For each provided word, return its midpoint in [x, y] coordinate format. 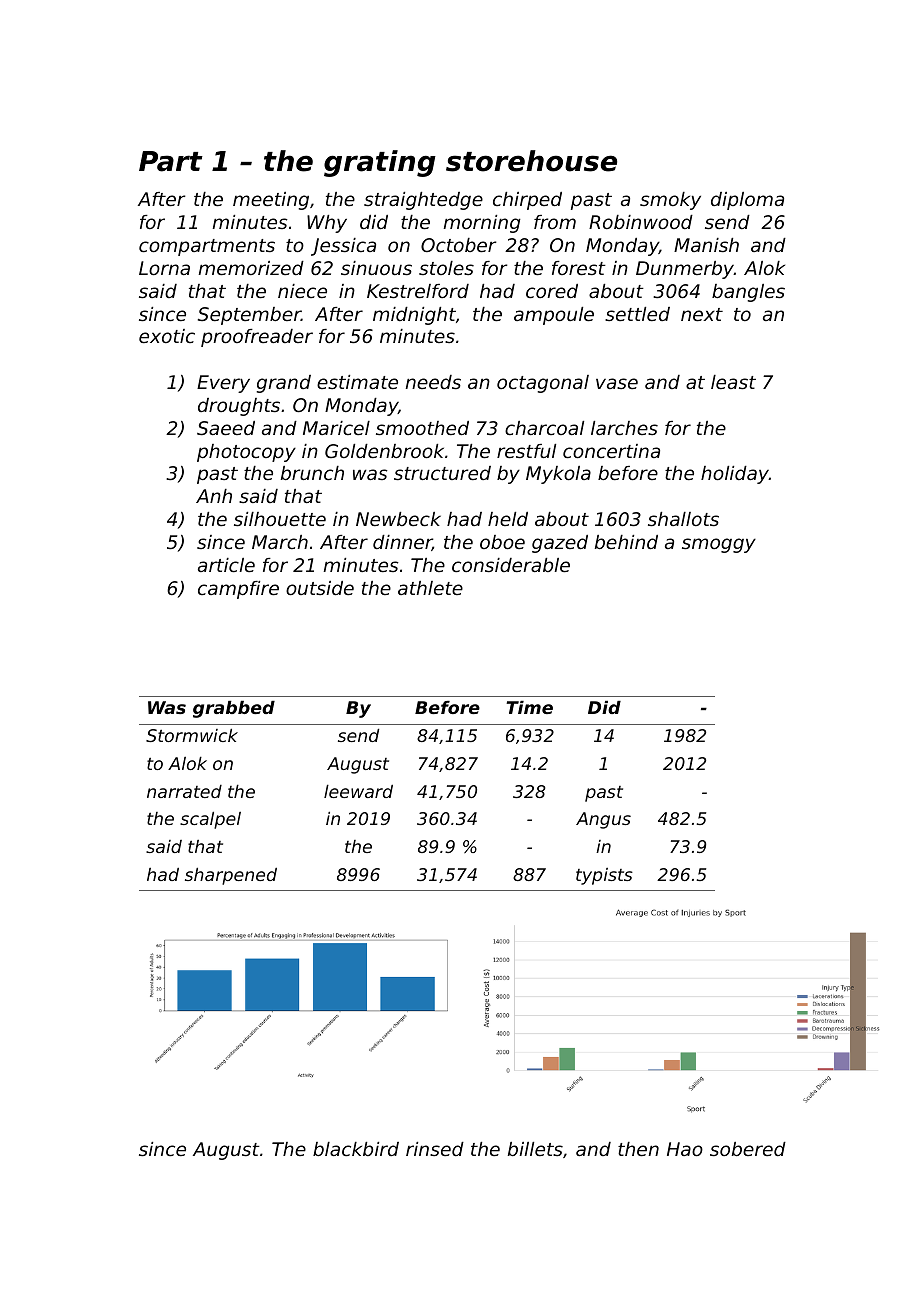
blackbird [356, 1149]
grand [284, 384]
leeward [358, 791]
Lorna [164, 268]
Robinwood [641, 222]
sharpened [231, 876]
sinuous [376, 268]
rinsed [435, 1149]
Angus [603, 820]
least [733, 382]
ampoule [554, 316]
